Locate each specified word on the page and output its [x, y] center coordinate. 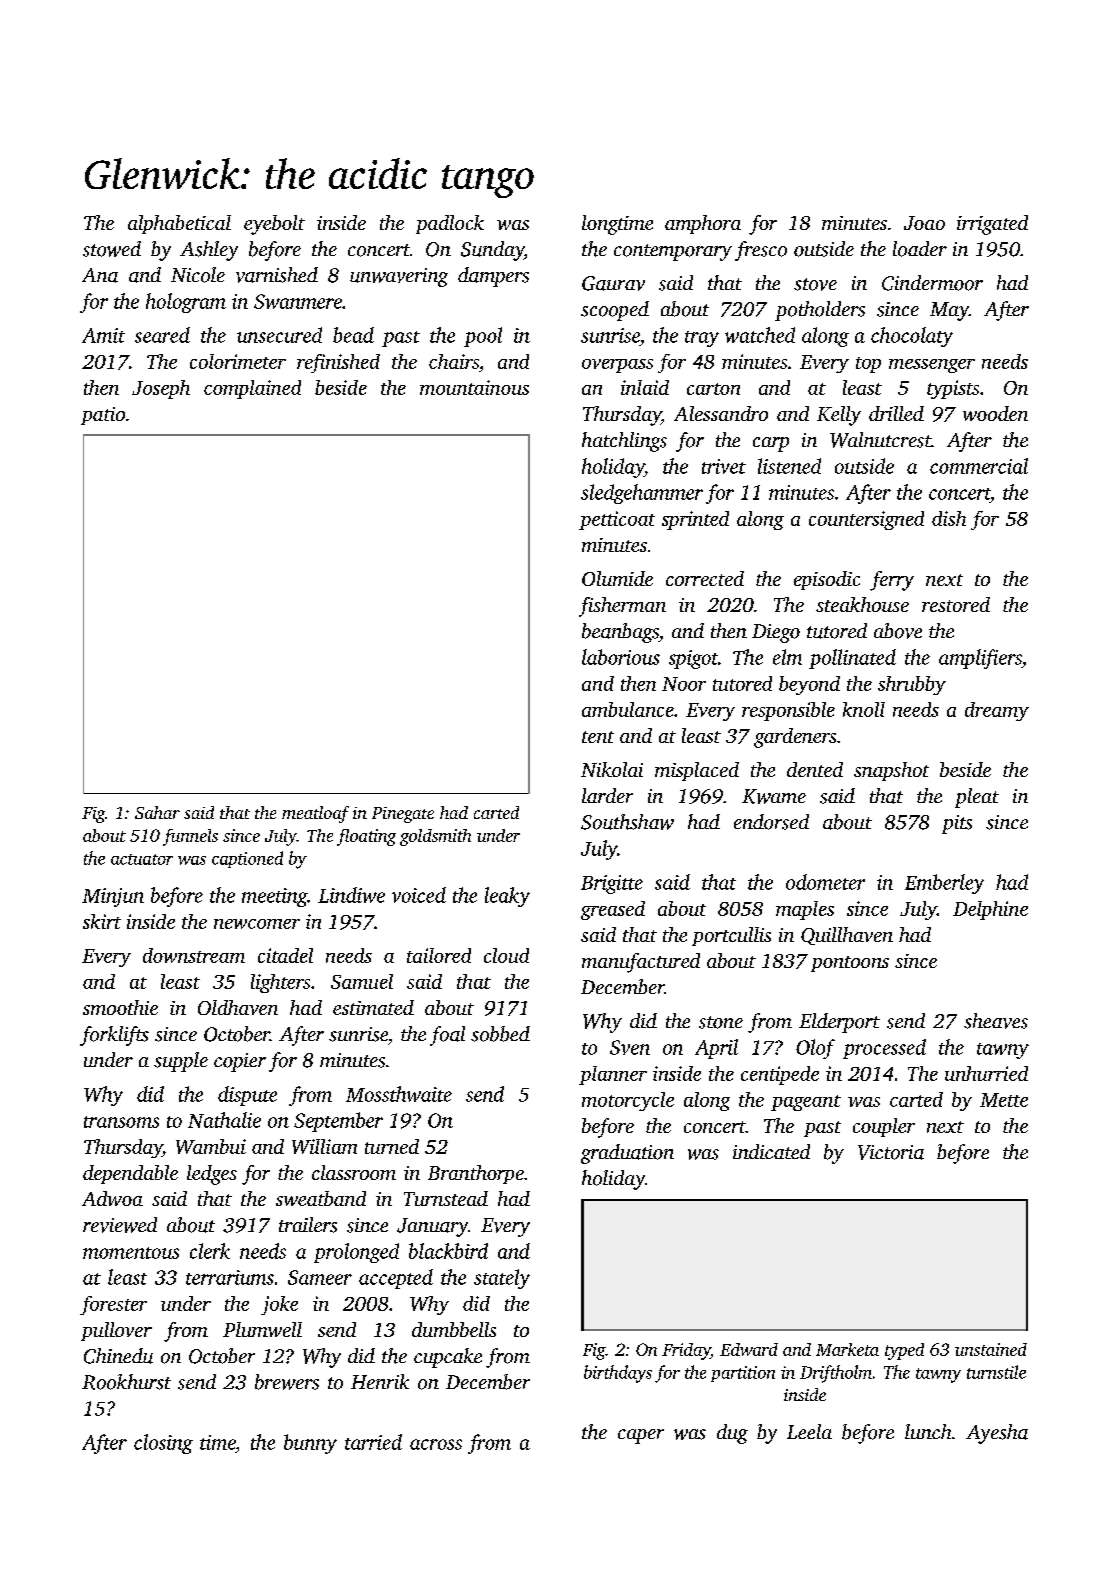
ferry [892, 581]
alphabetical [179, 224]
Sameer [320, 1277]
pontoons [850, 964]
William [324, 1146]
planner [613, 1075]
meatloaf [315, 814]
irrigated [992, 225]
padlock [450, 224]
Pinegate [403, 815]
